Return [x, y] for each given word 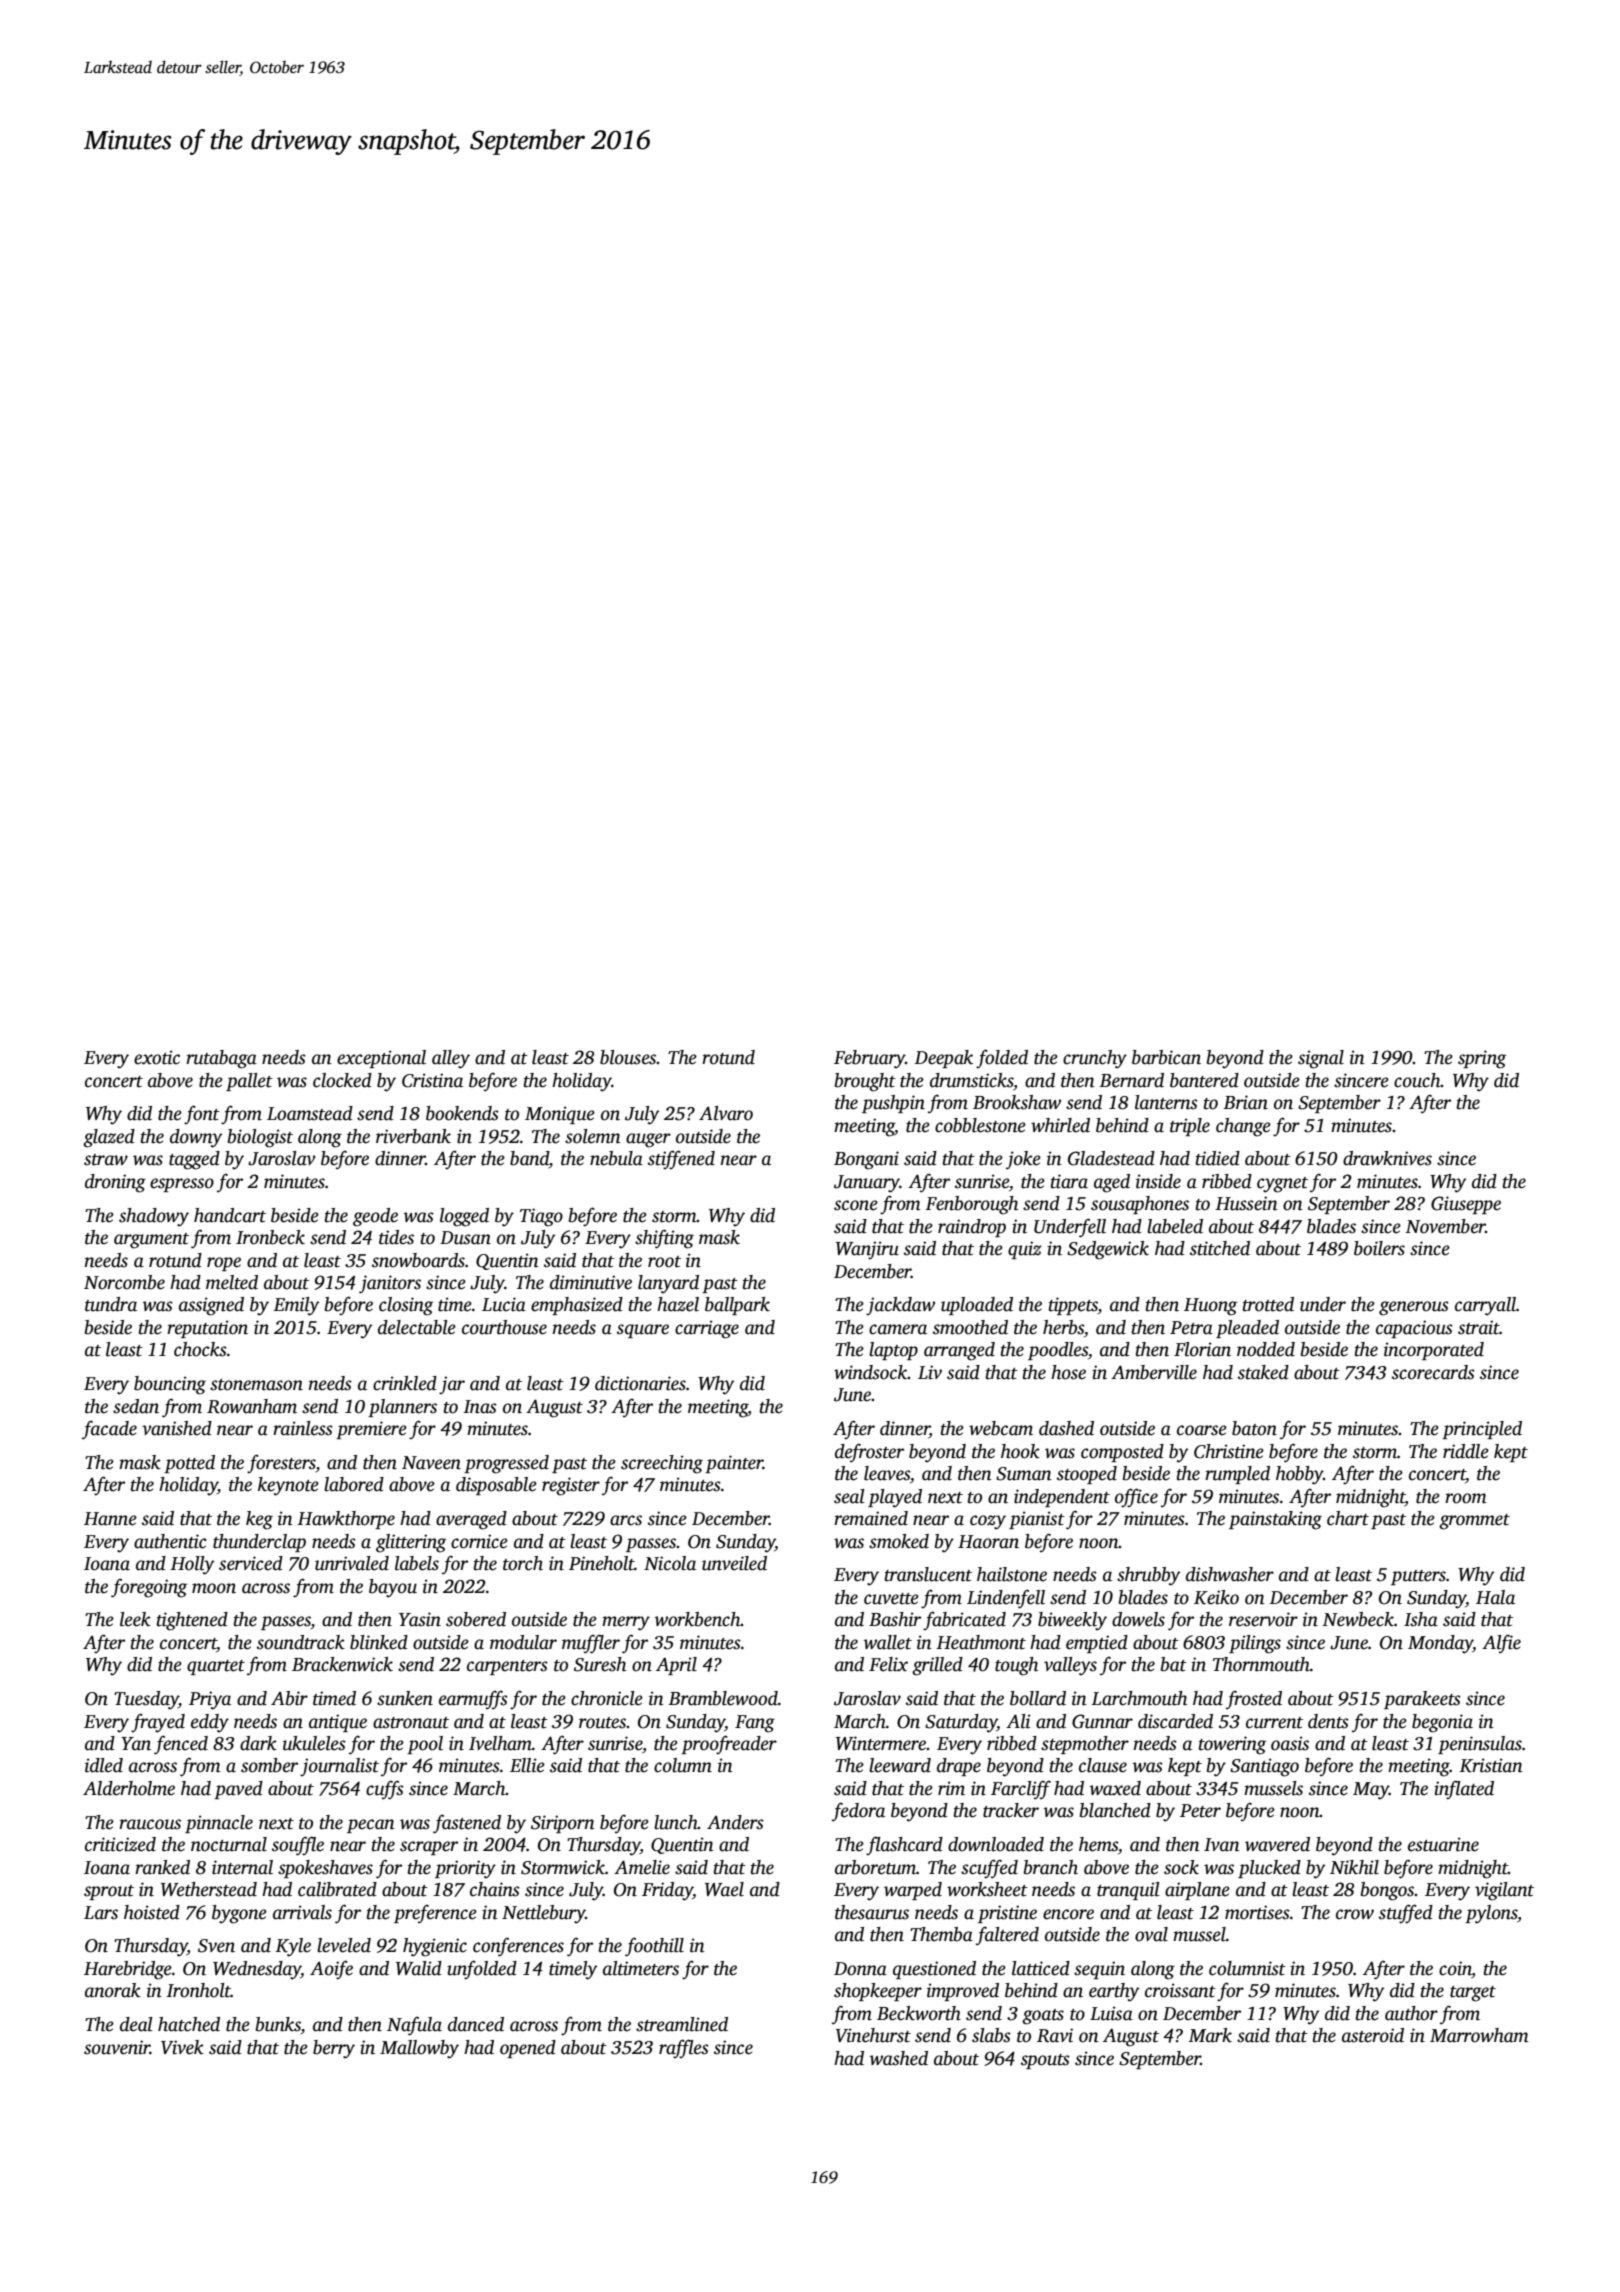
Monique [560, 1115]
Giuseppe [1466, 1205]
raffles [684, 2049]
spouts [1045, 2061]
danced [476, 2024]
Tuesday [146, 1700]
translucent [928, 1574]
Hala [1495, 1597]
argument [151, 1241]
